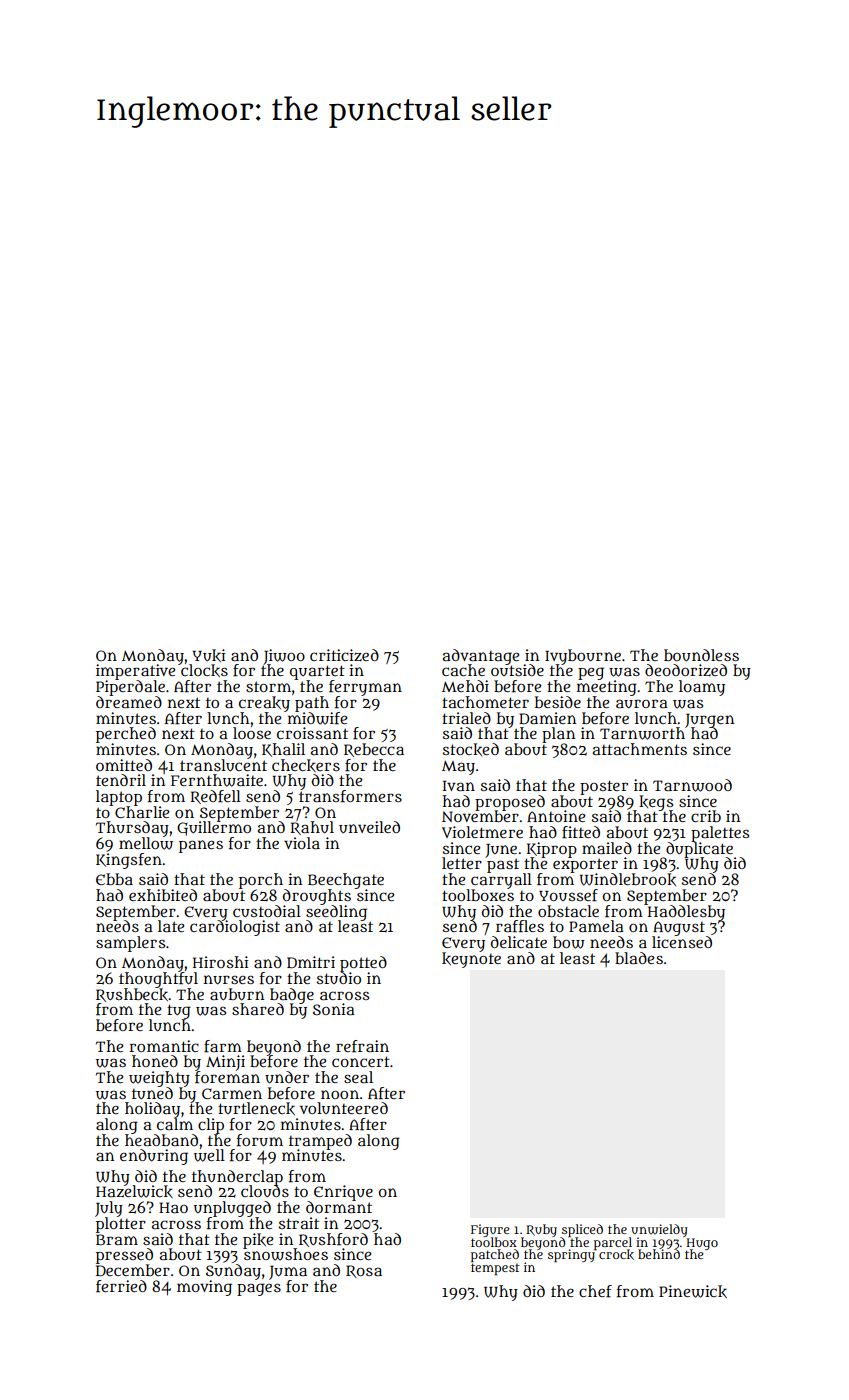  I want to click on Sonia, so click(334, 1009).
